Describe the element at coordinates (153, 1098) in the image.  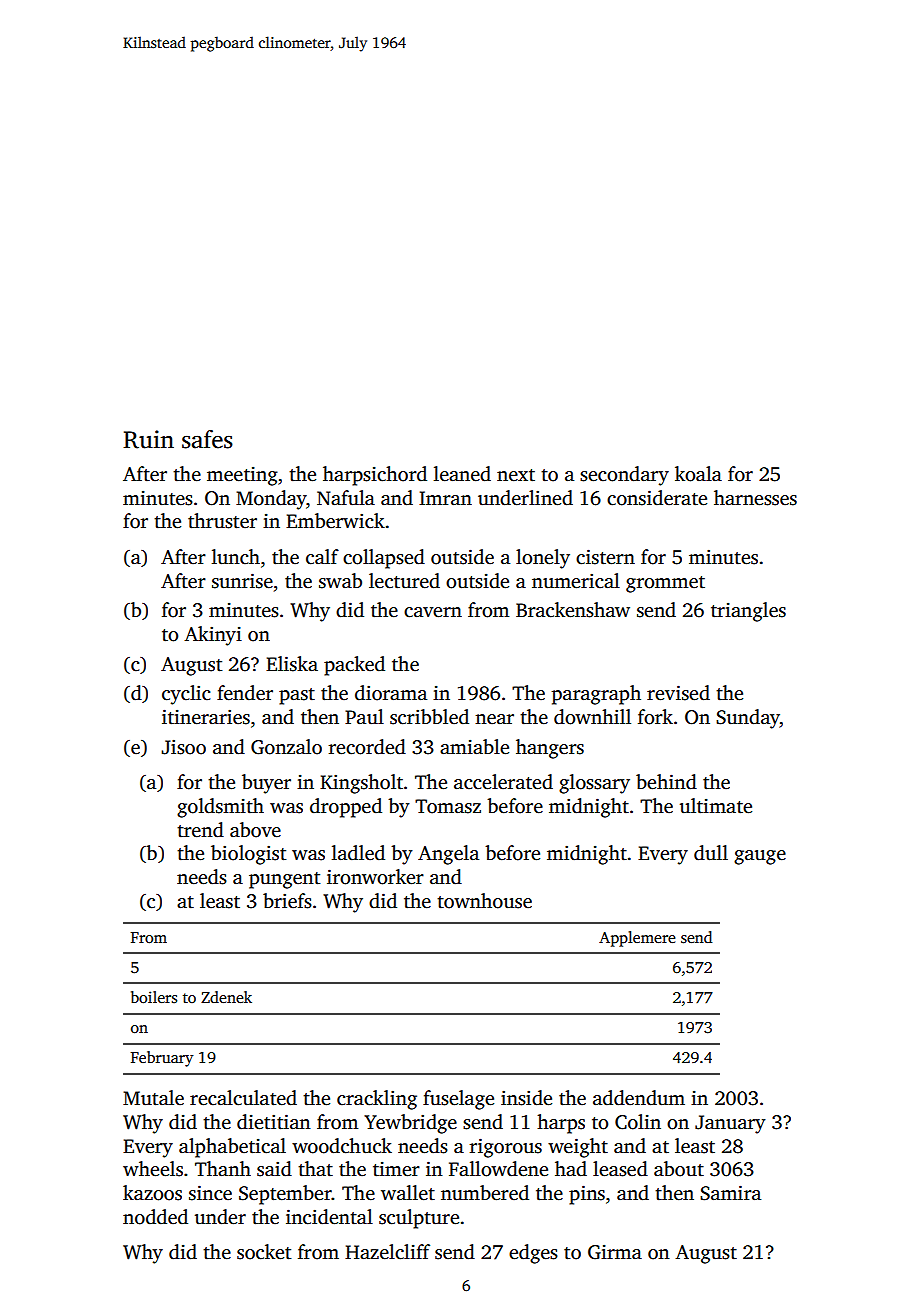
I see `Mutale` at that location.
